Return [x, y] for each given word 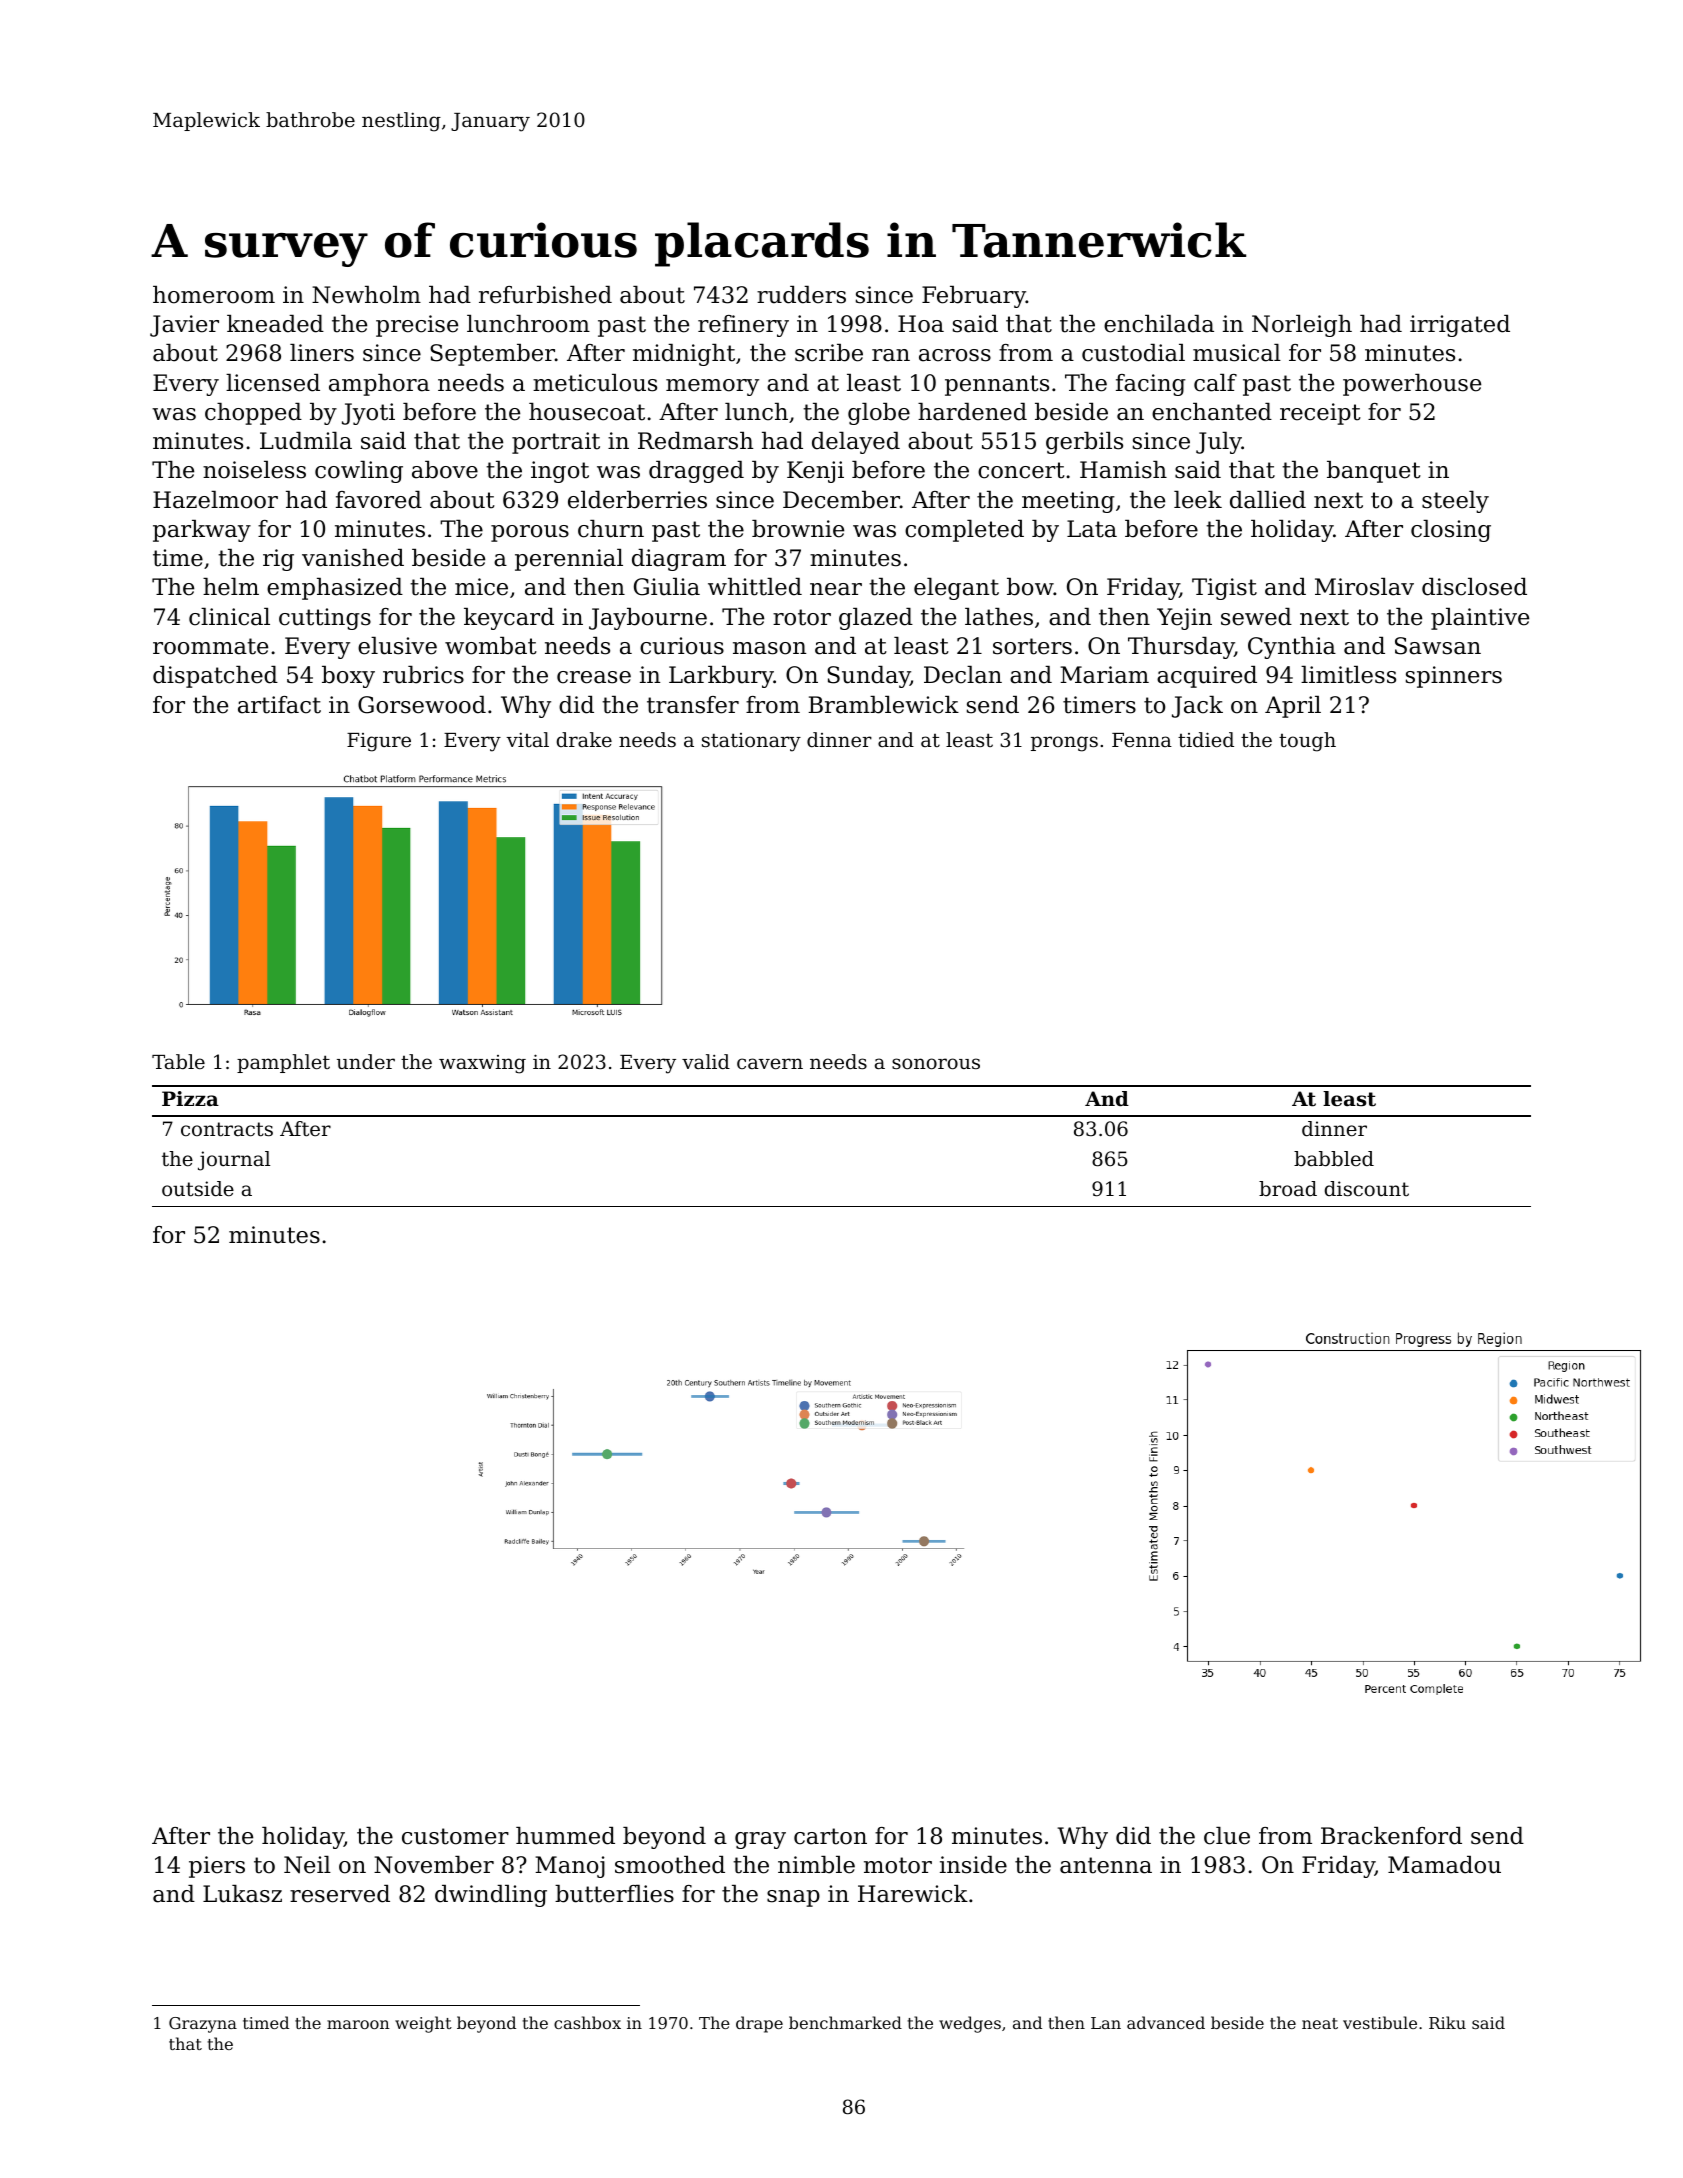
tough [1307, 742]
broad [1288, 1189]
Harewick [913, 1894]
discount [1367, 1189]
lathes [999, 617]
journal [234, 1161]
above [445, 470]
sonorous [936, 1063]
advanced [1166, 2022]
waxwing [482, 1064]
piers [217, 1867]
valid [706, 1061]
